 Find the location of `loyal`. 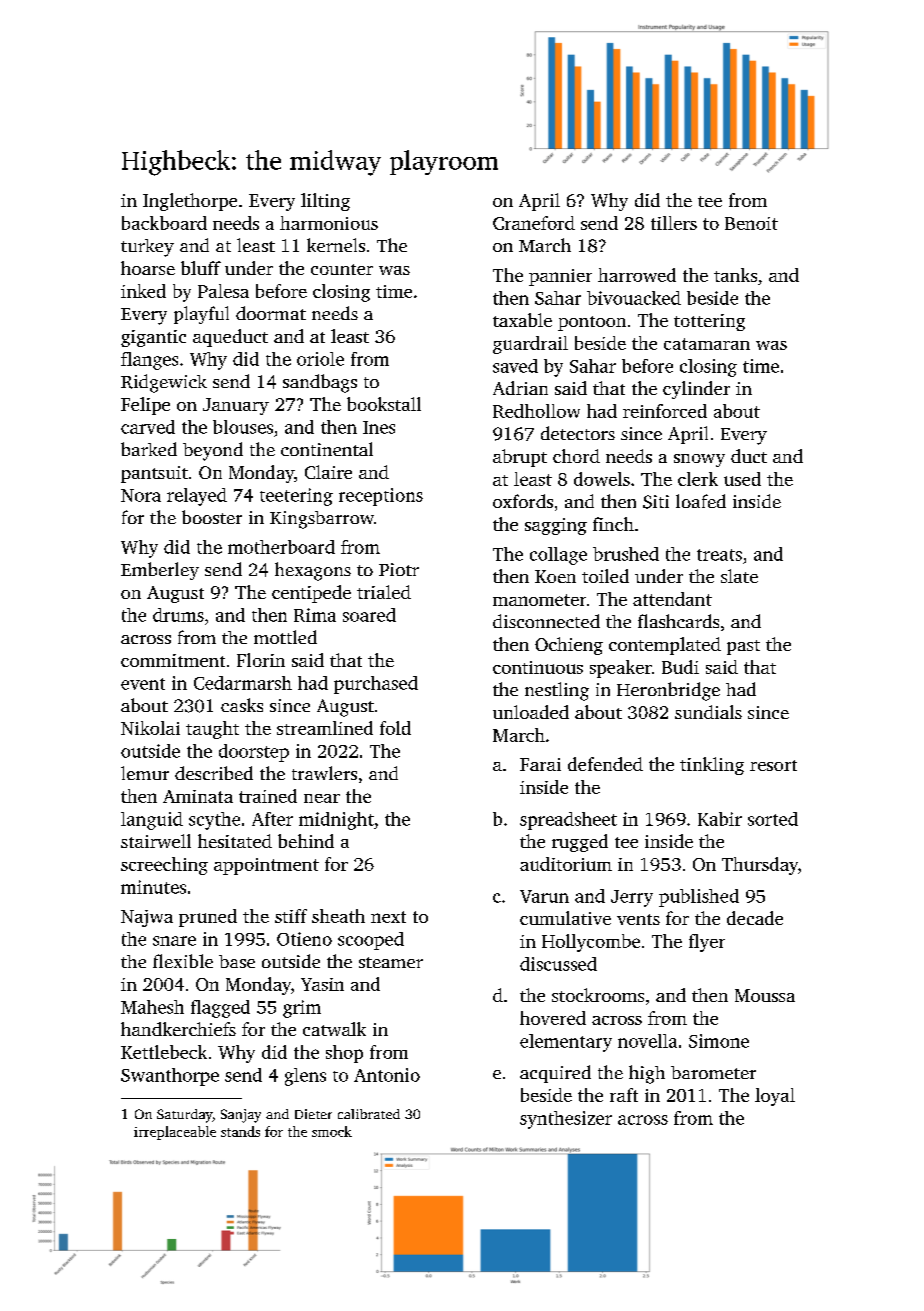

loyal is located at coordinates (775, 1097).
